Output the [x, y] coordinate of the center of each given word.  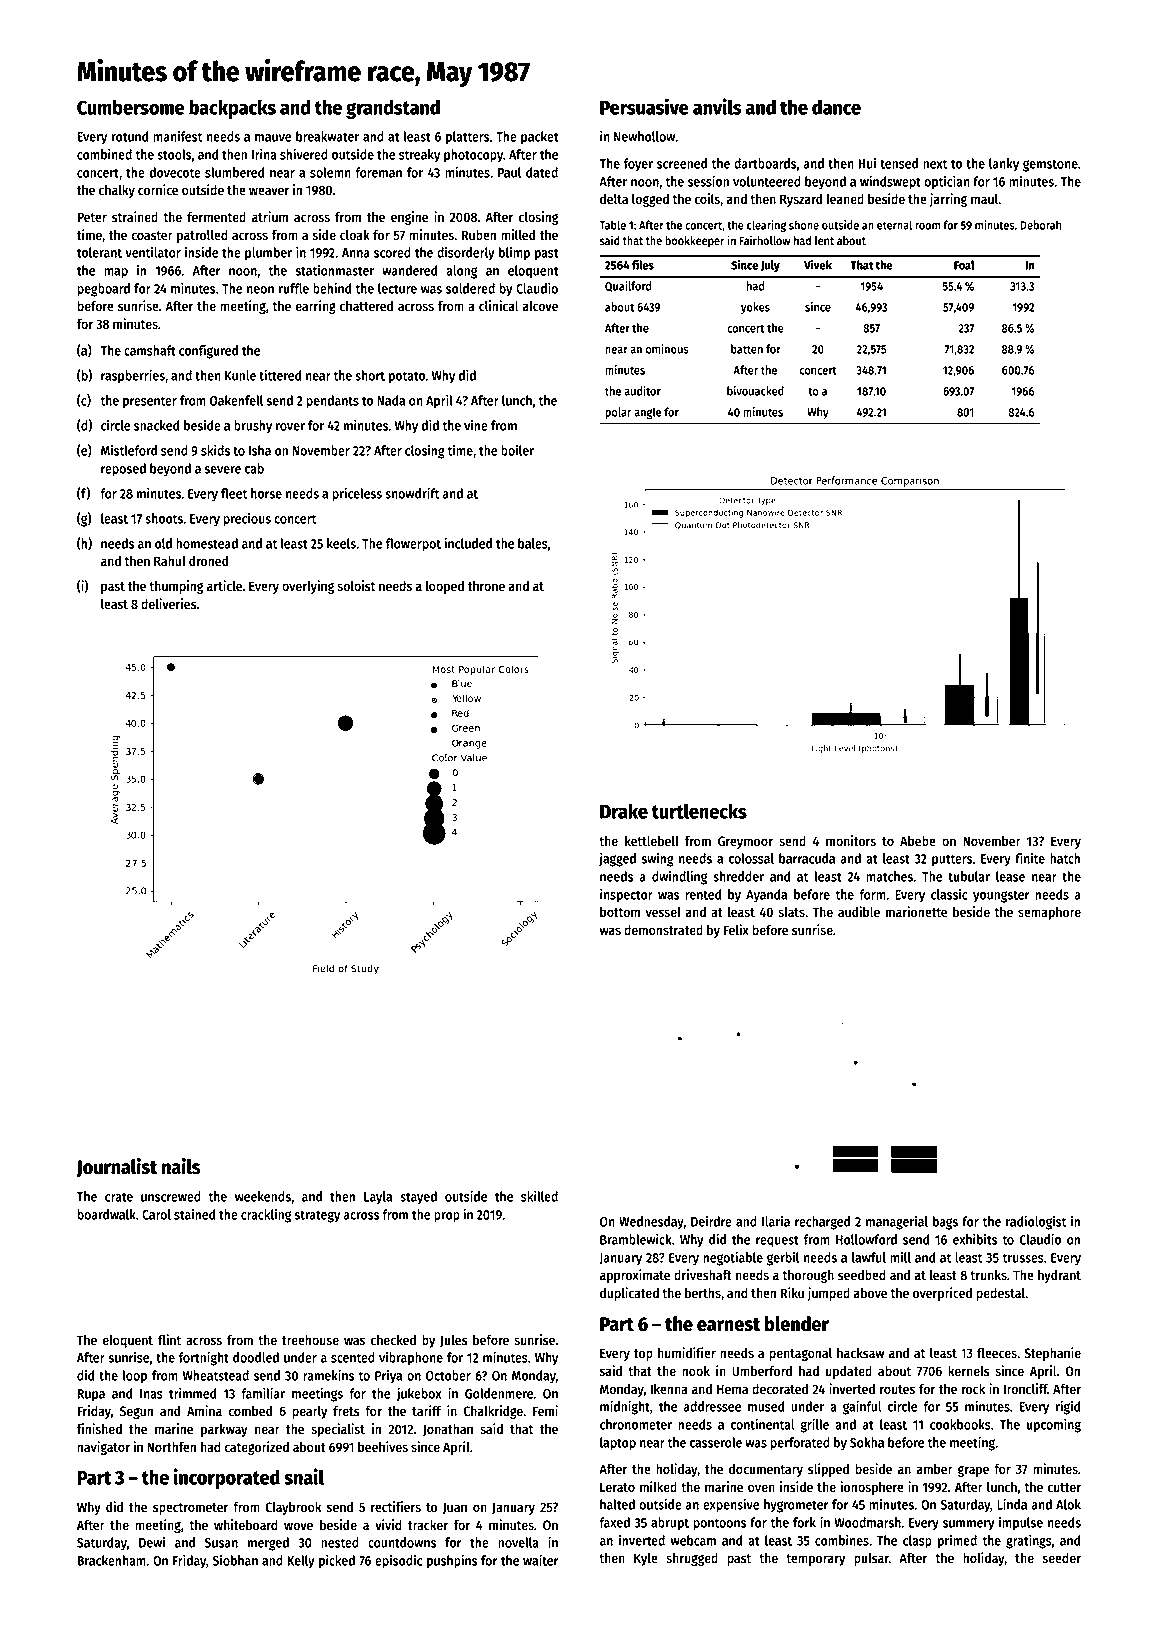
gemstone [1050, 165]
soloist [356, 586]
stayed [418, 1198]
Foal [964, 265]
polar [618, 413]
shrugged [692, 1559]
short [370, 375]
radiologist [1036, 1222]
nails [181, 1166]
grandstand [393, 109]
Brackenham [111, 1560]
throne [486, 585]
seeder [1062, 1558]
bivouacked [755, 391]
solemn [330, 172]
